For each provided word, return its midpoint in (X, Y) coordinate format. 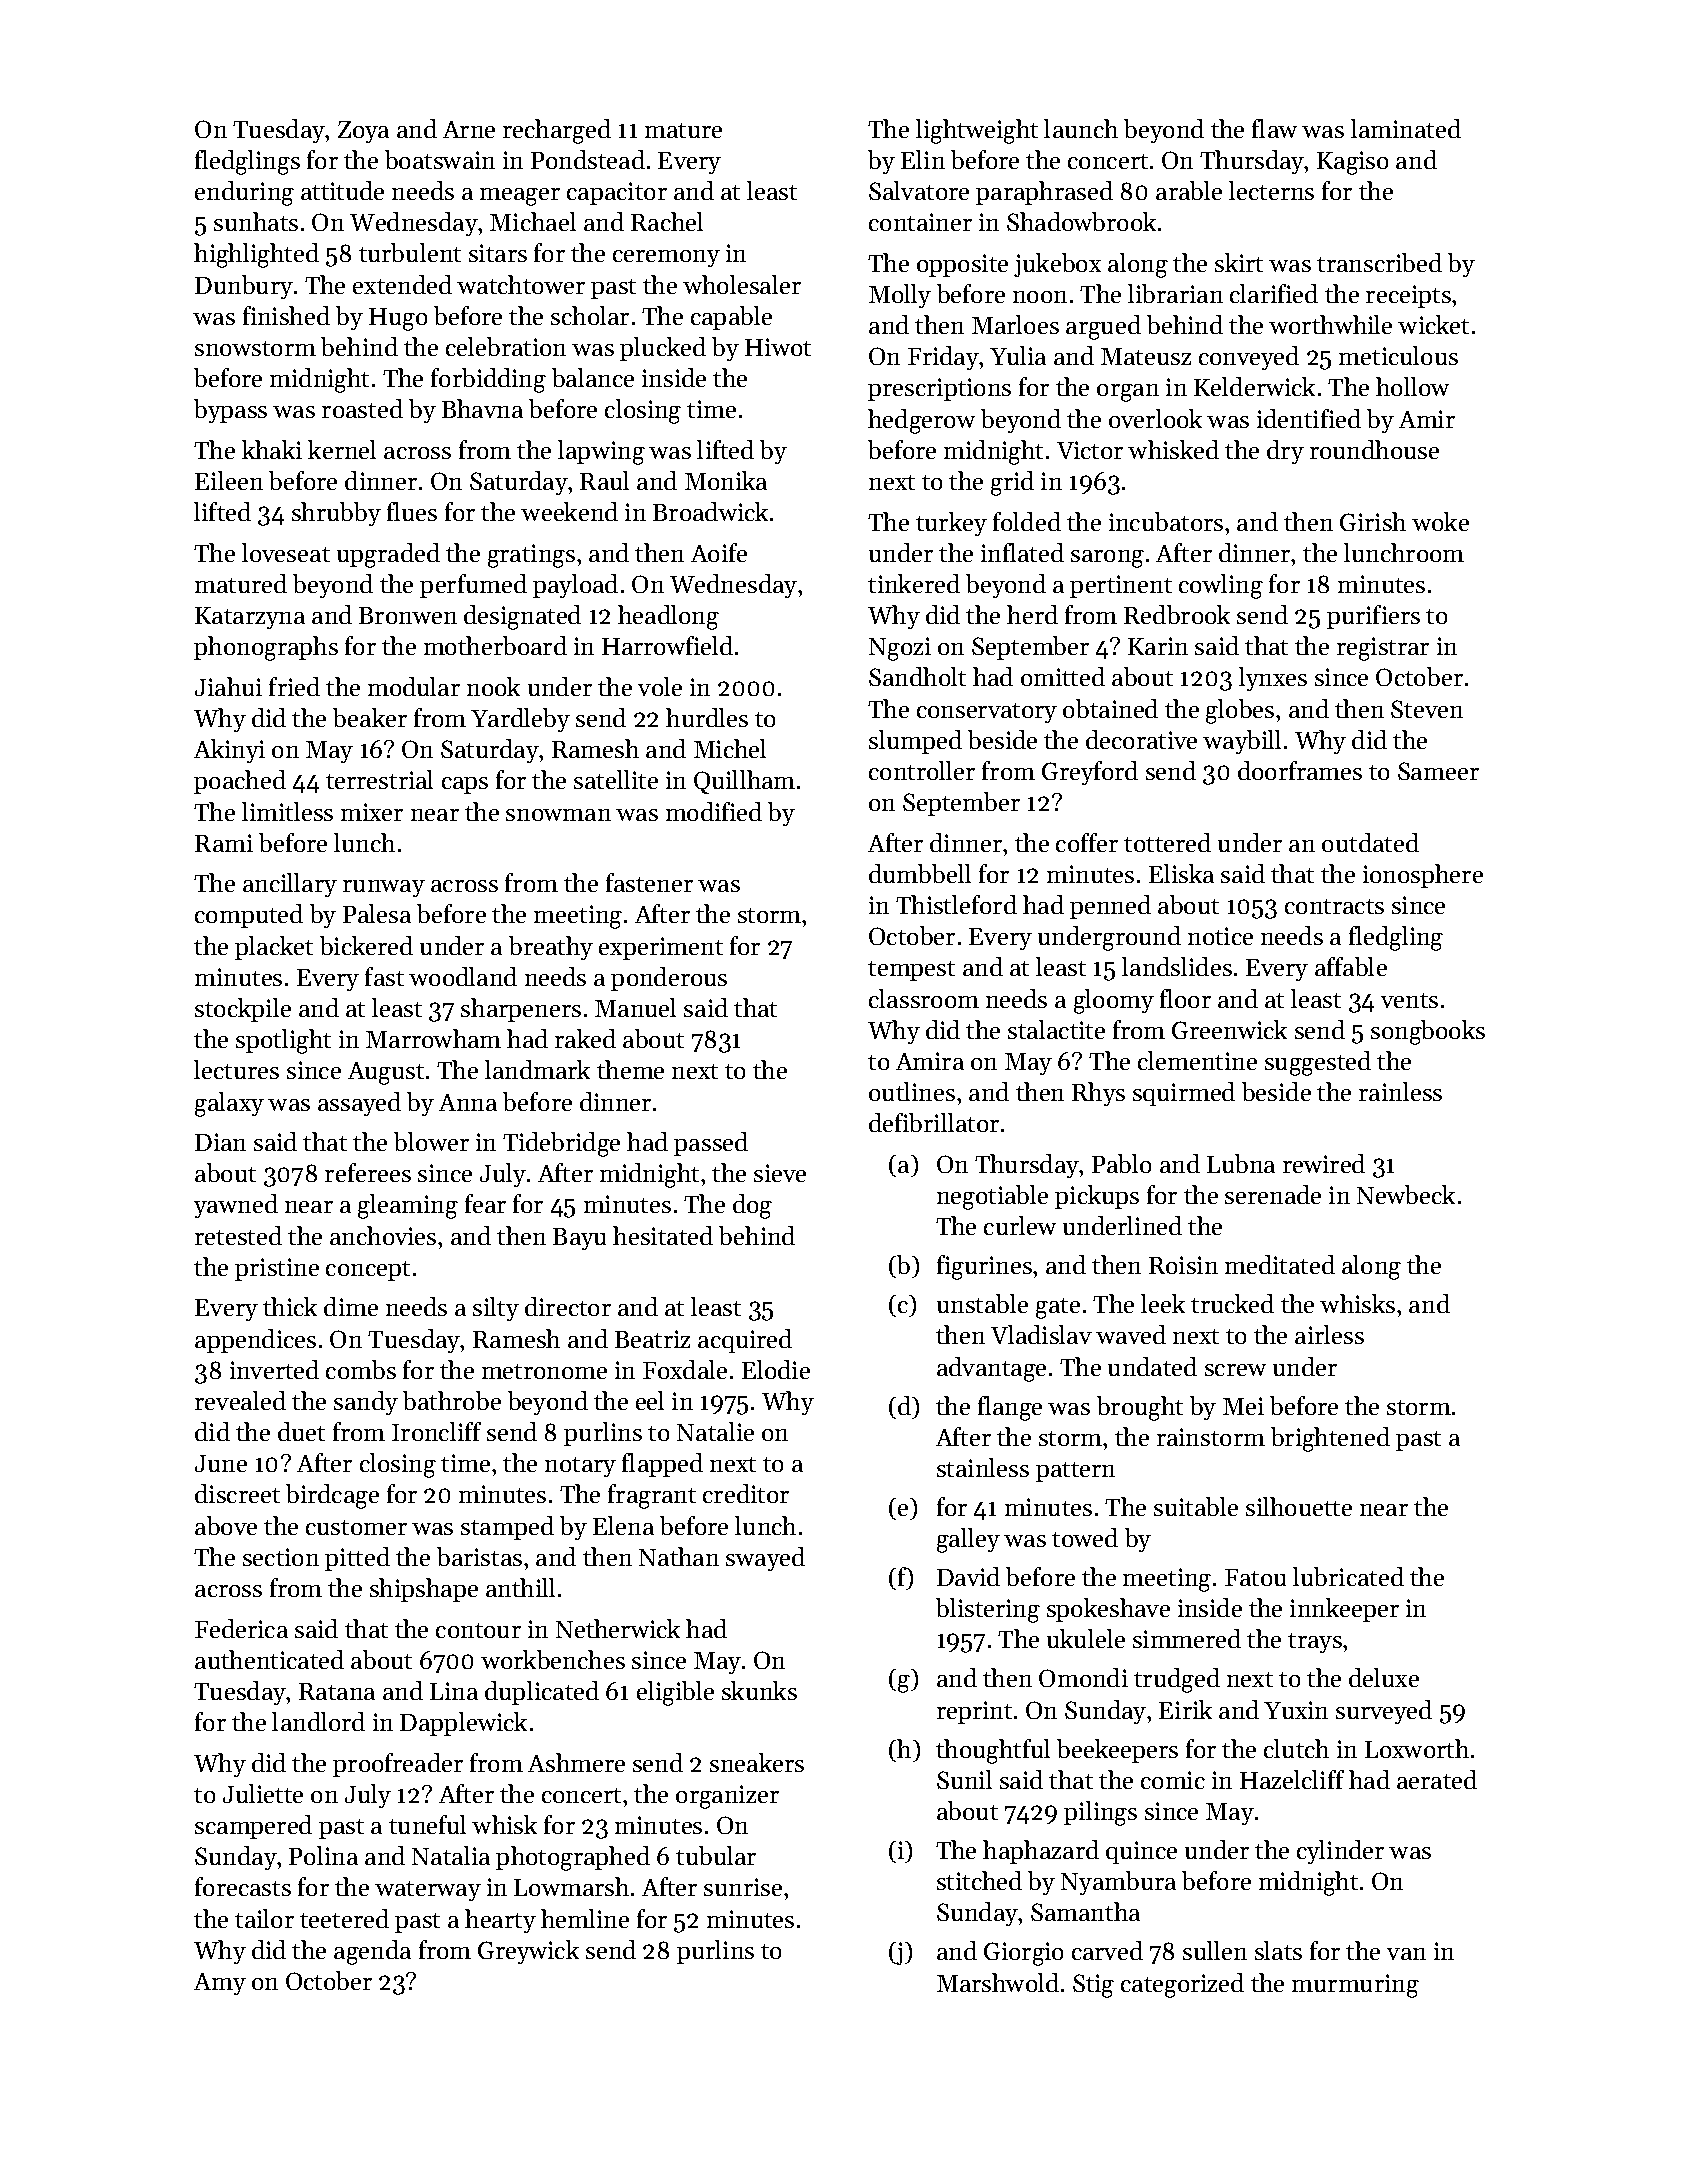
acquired (745, 1341)
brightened (1330, 1439)
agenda (372, 1952)
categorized (1182, 1985)
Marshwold (998, 1982)
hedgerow (921, 421)
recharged (557, 131)
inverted (274, 1369)
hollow (1412, 386)
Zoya (363, 132)
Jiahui (228, 686)
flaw (1274, 128)
